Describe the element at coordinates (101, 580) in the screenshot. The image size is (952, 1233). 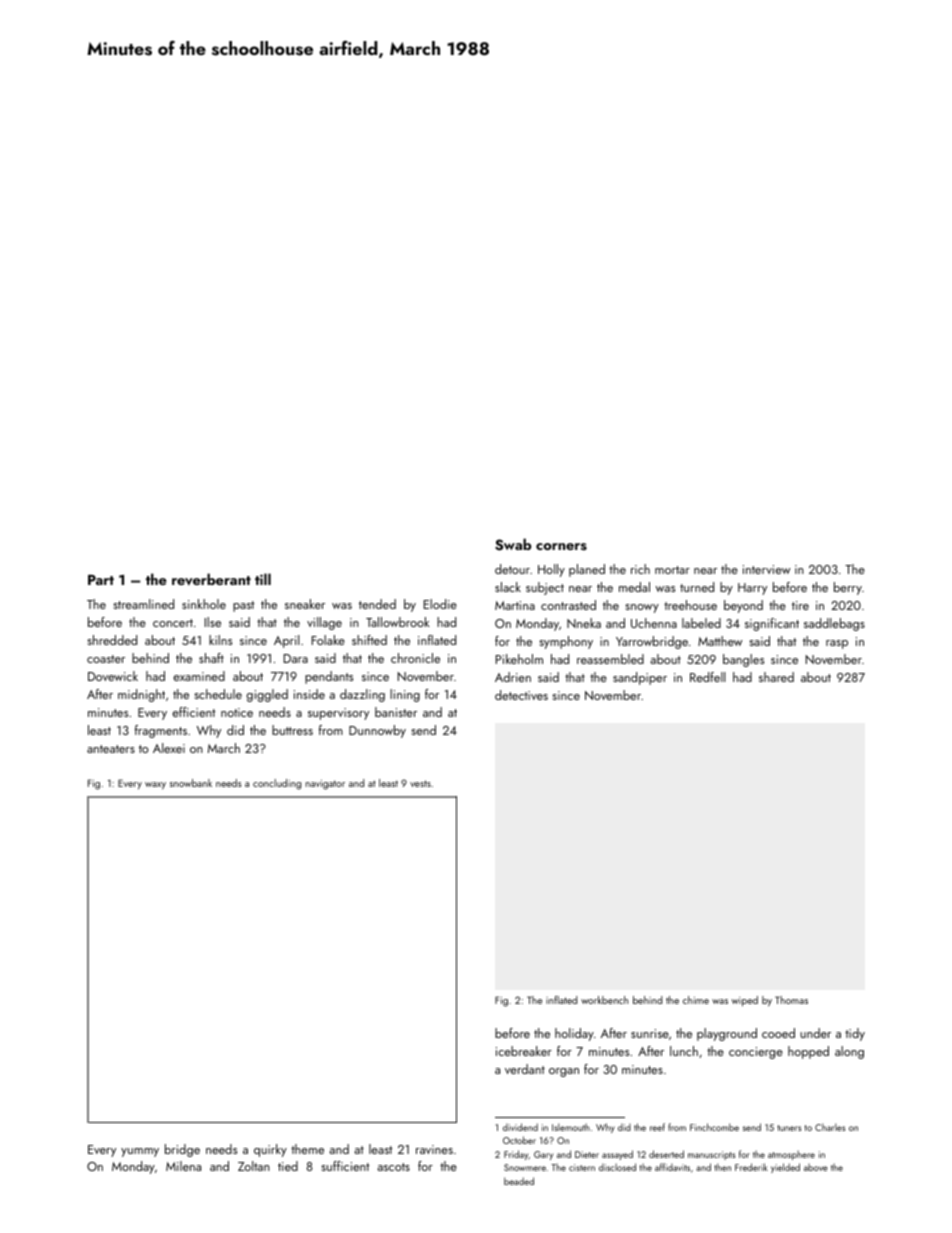
I see `Part` at that location.
